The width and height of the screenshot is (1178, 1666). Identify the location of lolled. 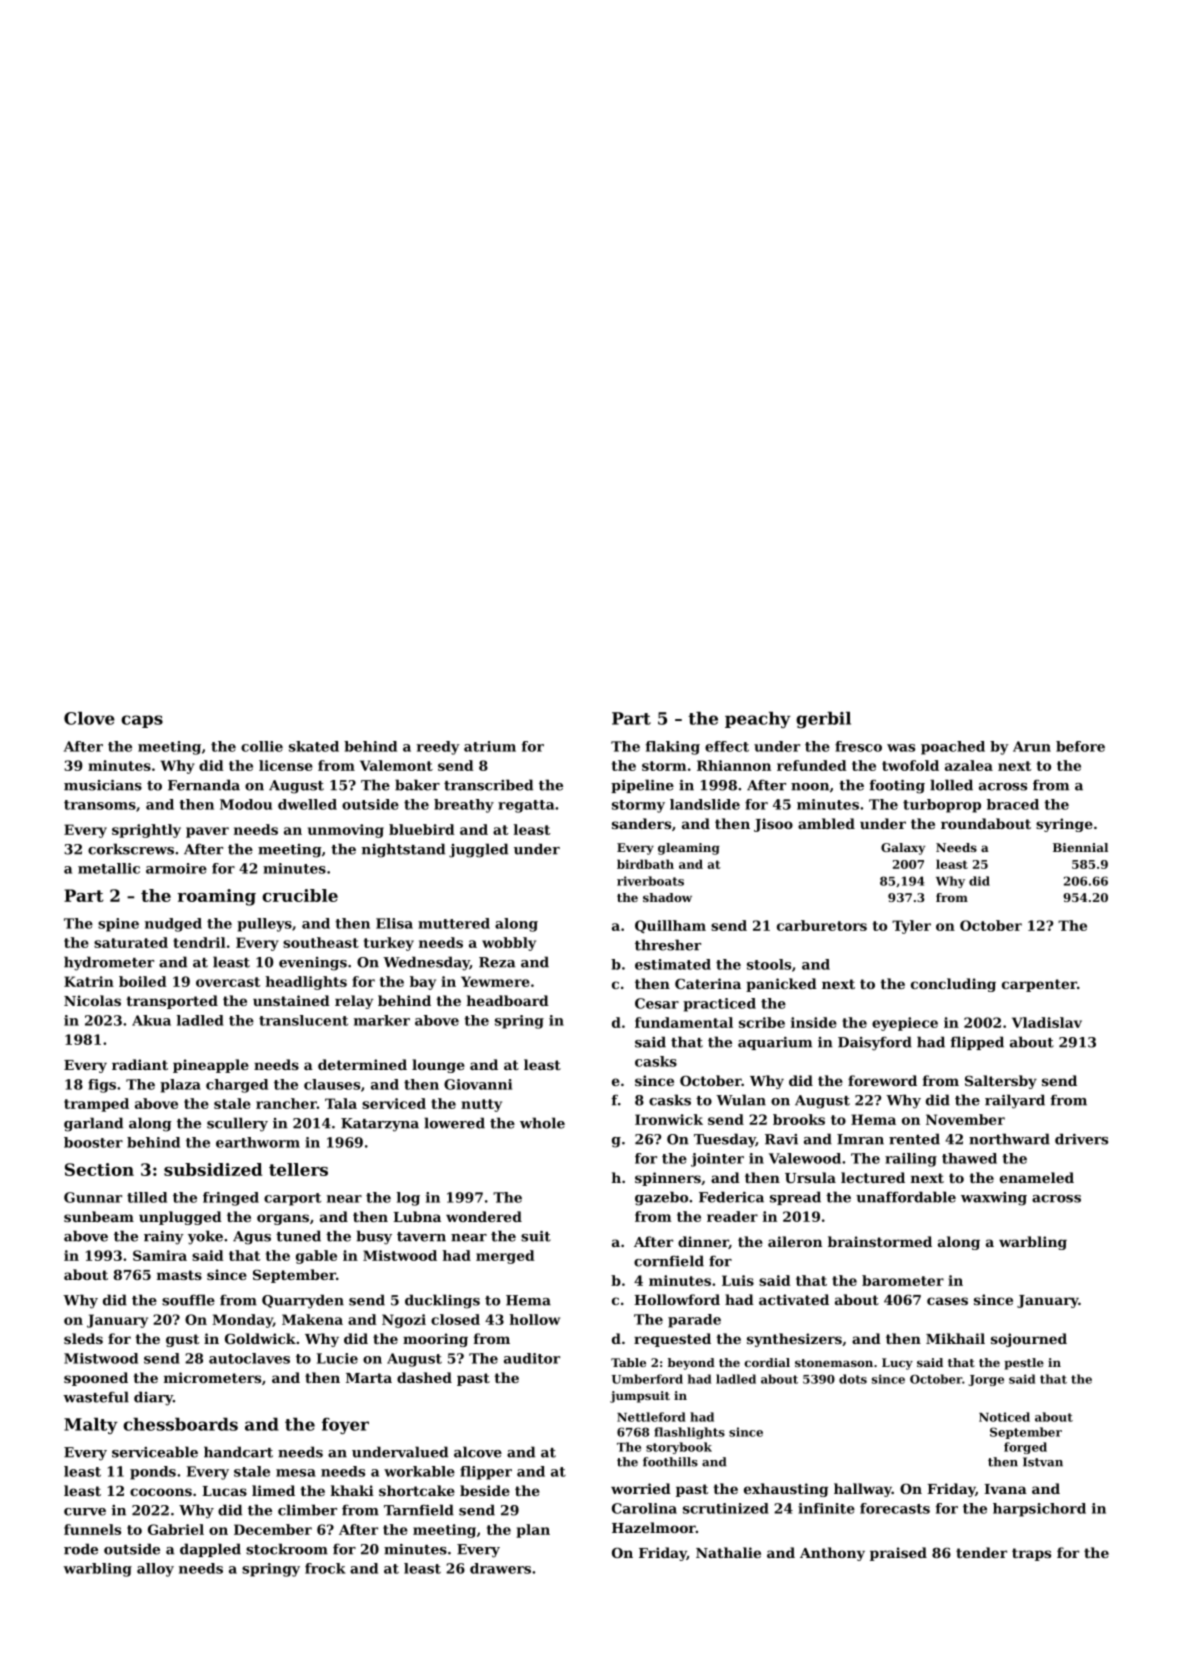
(951, 785).
